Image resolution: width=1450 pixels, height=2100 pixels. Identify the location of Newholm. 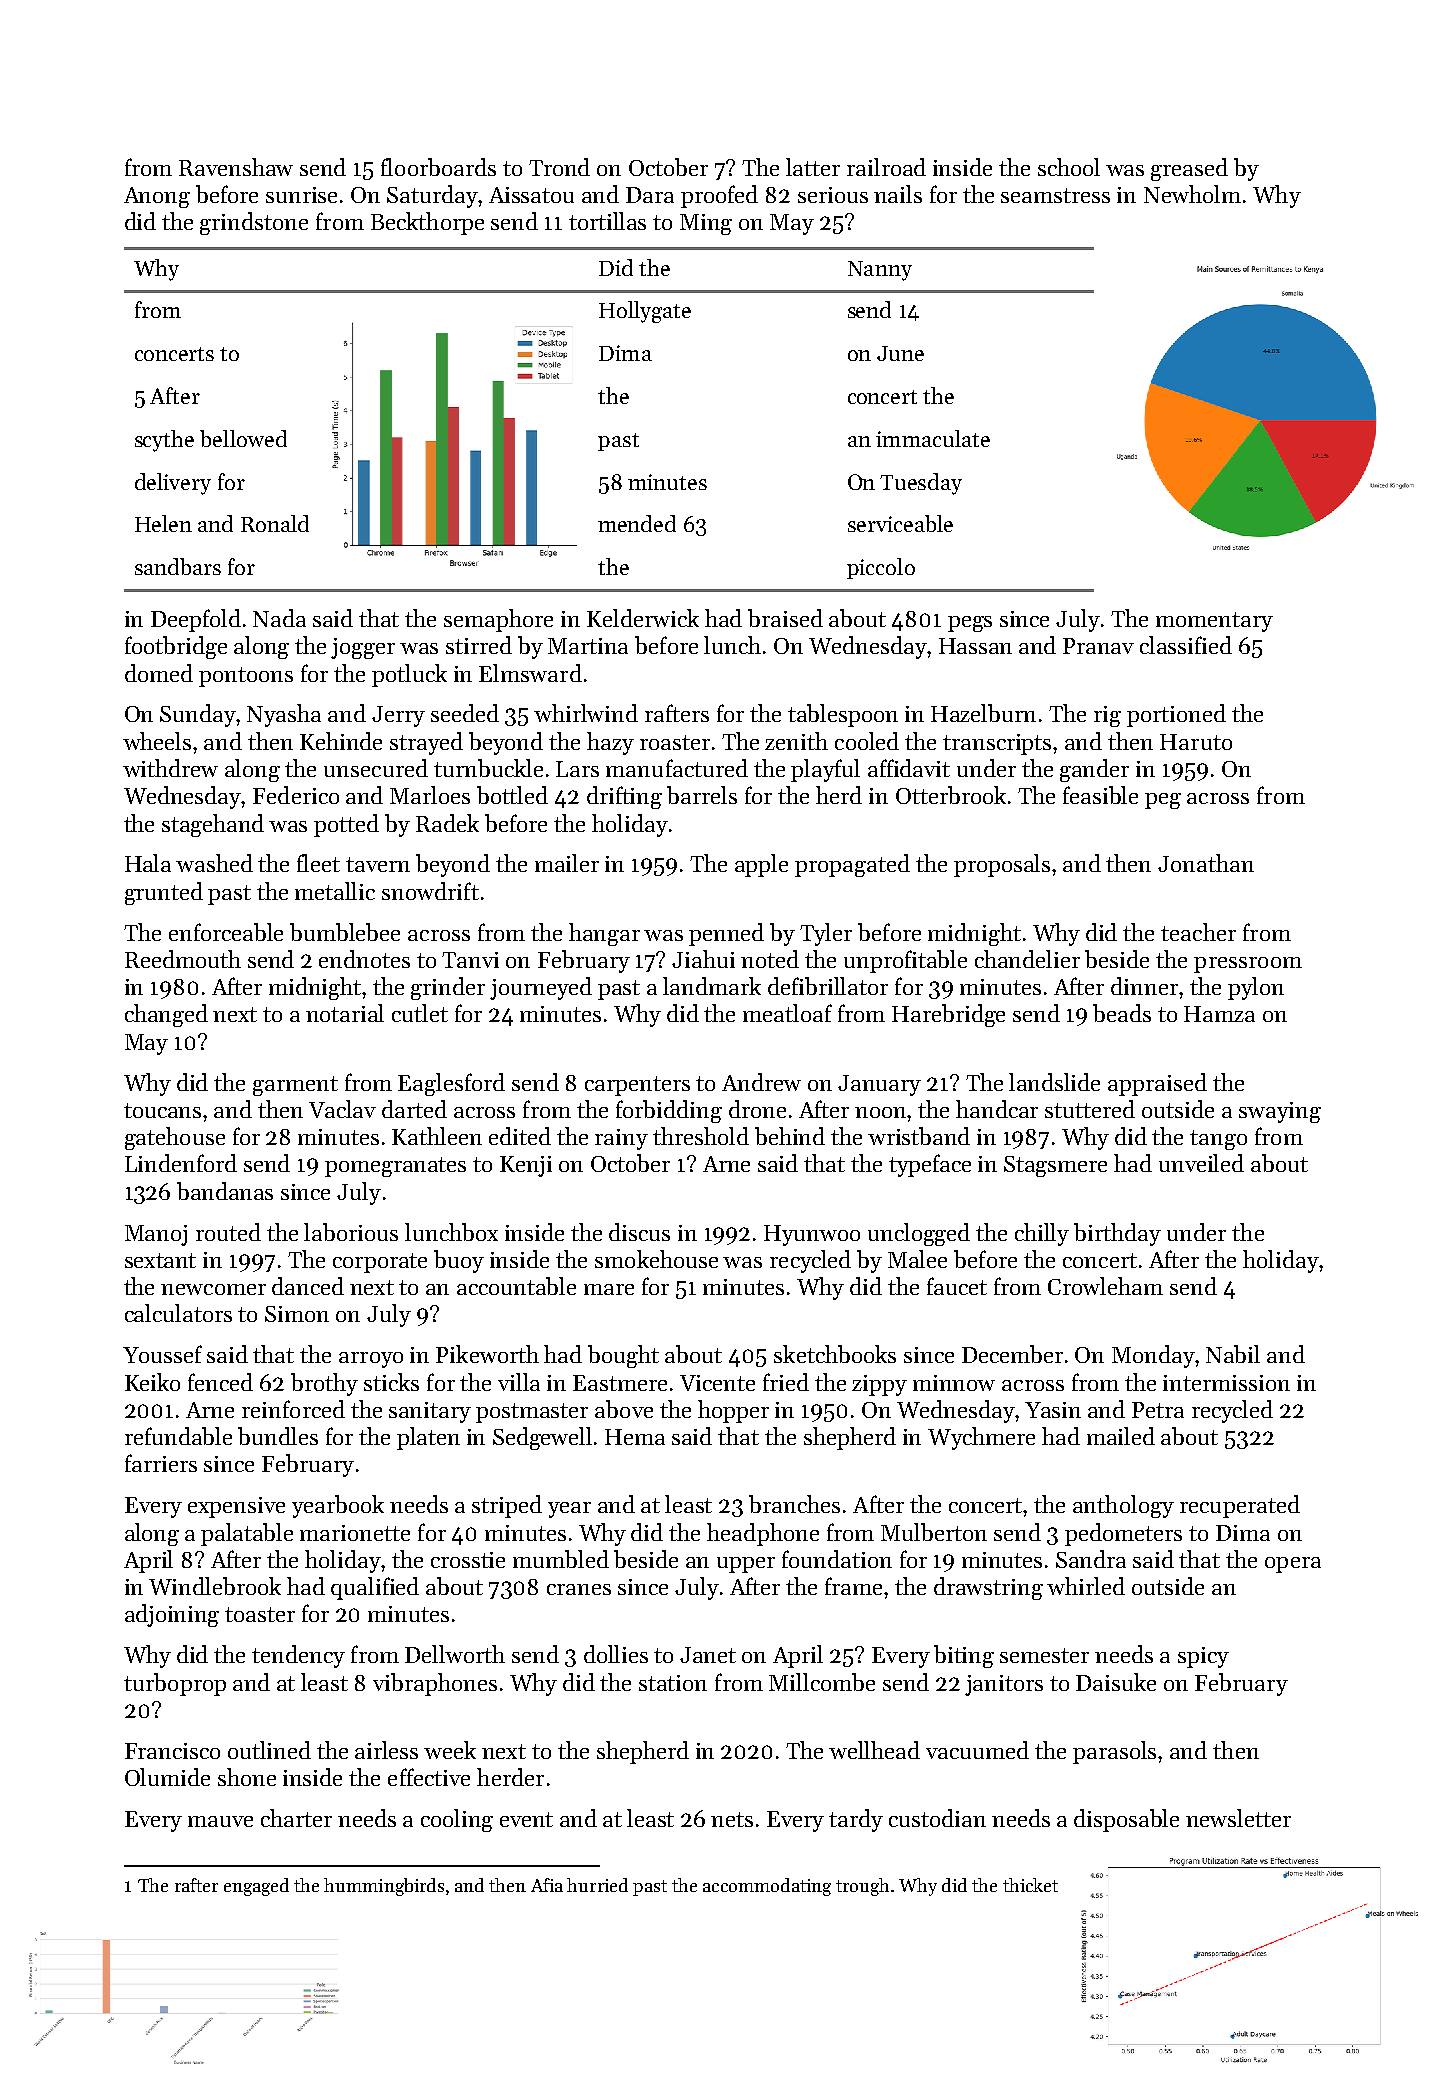
(1192, 194).
